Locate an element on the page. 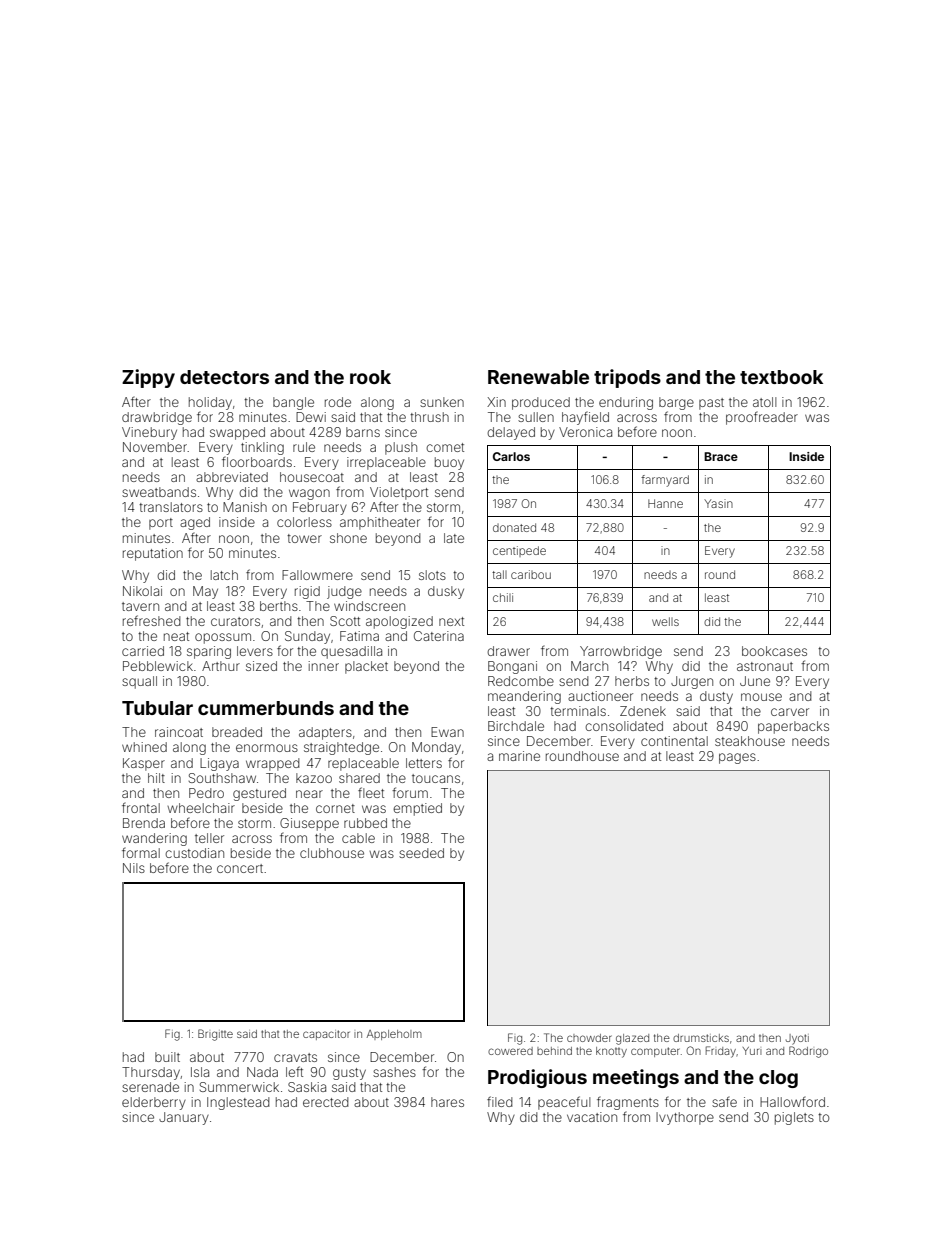 The height and width of the document is (1233, 952). drumsticks is located at coordinates (701, 1038).
